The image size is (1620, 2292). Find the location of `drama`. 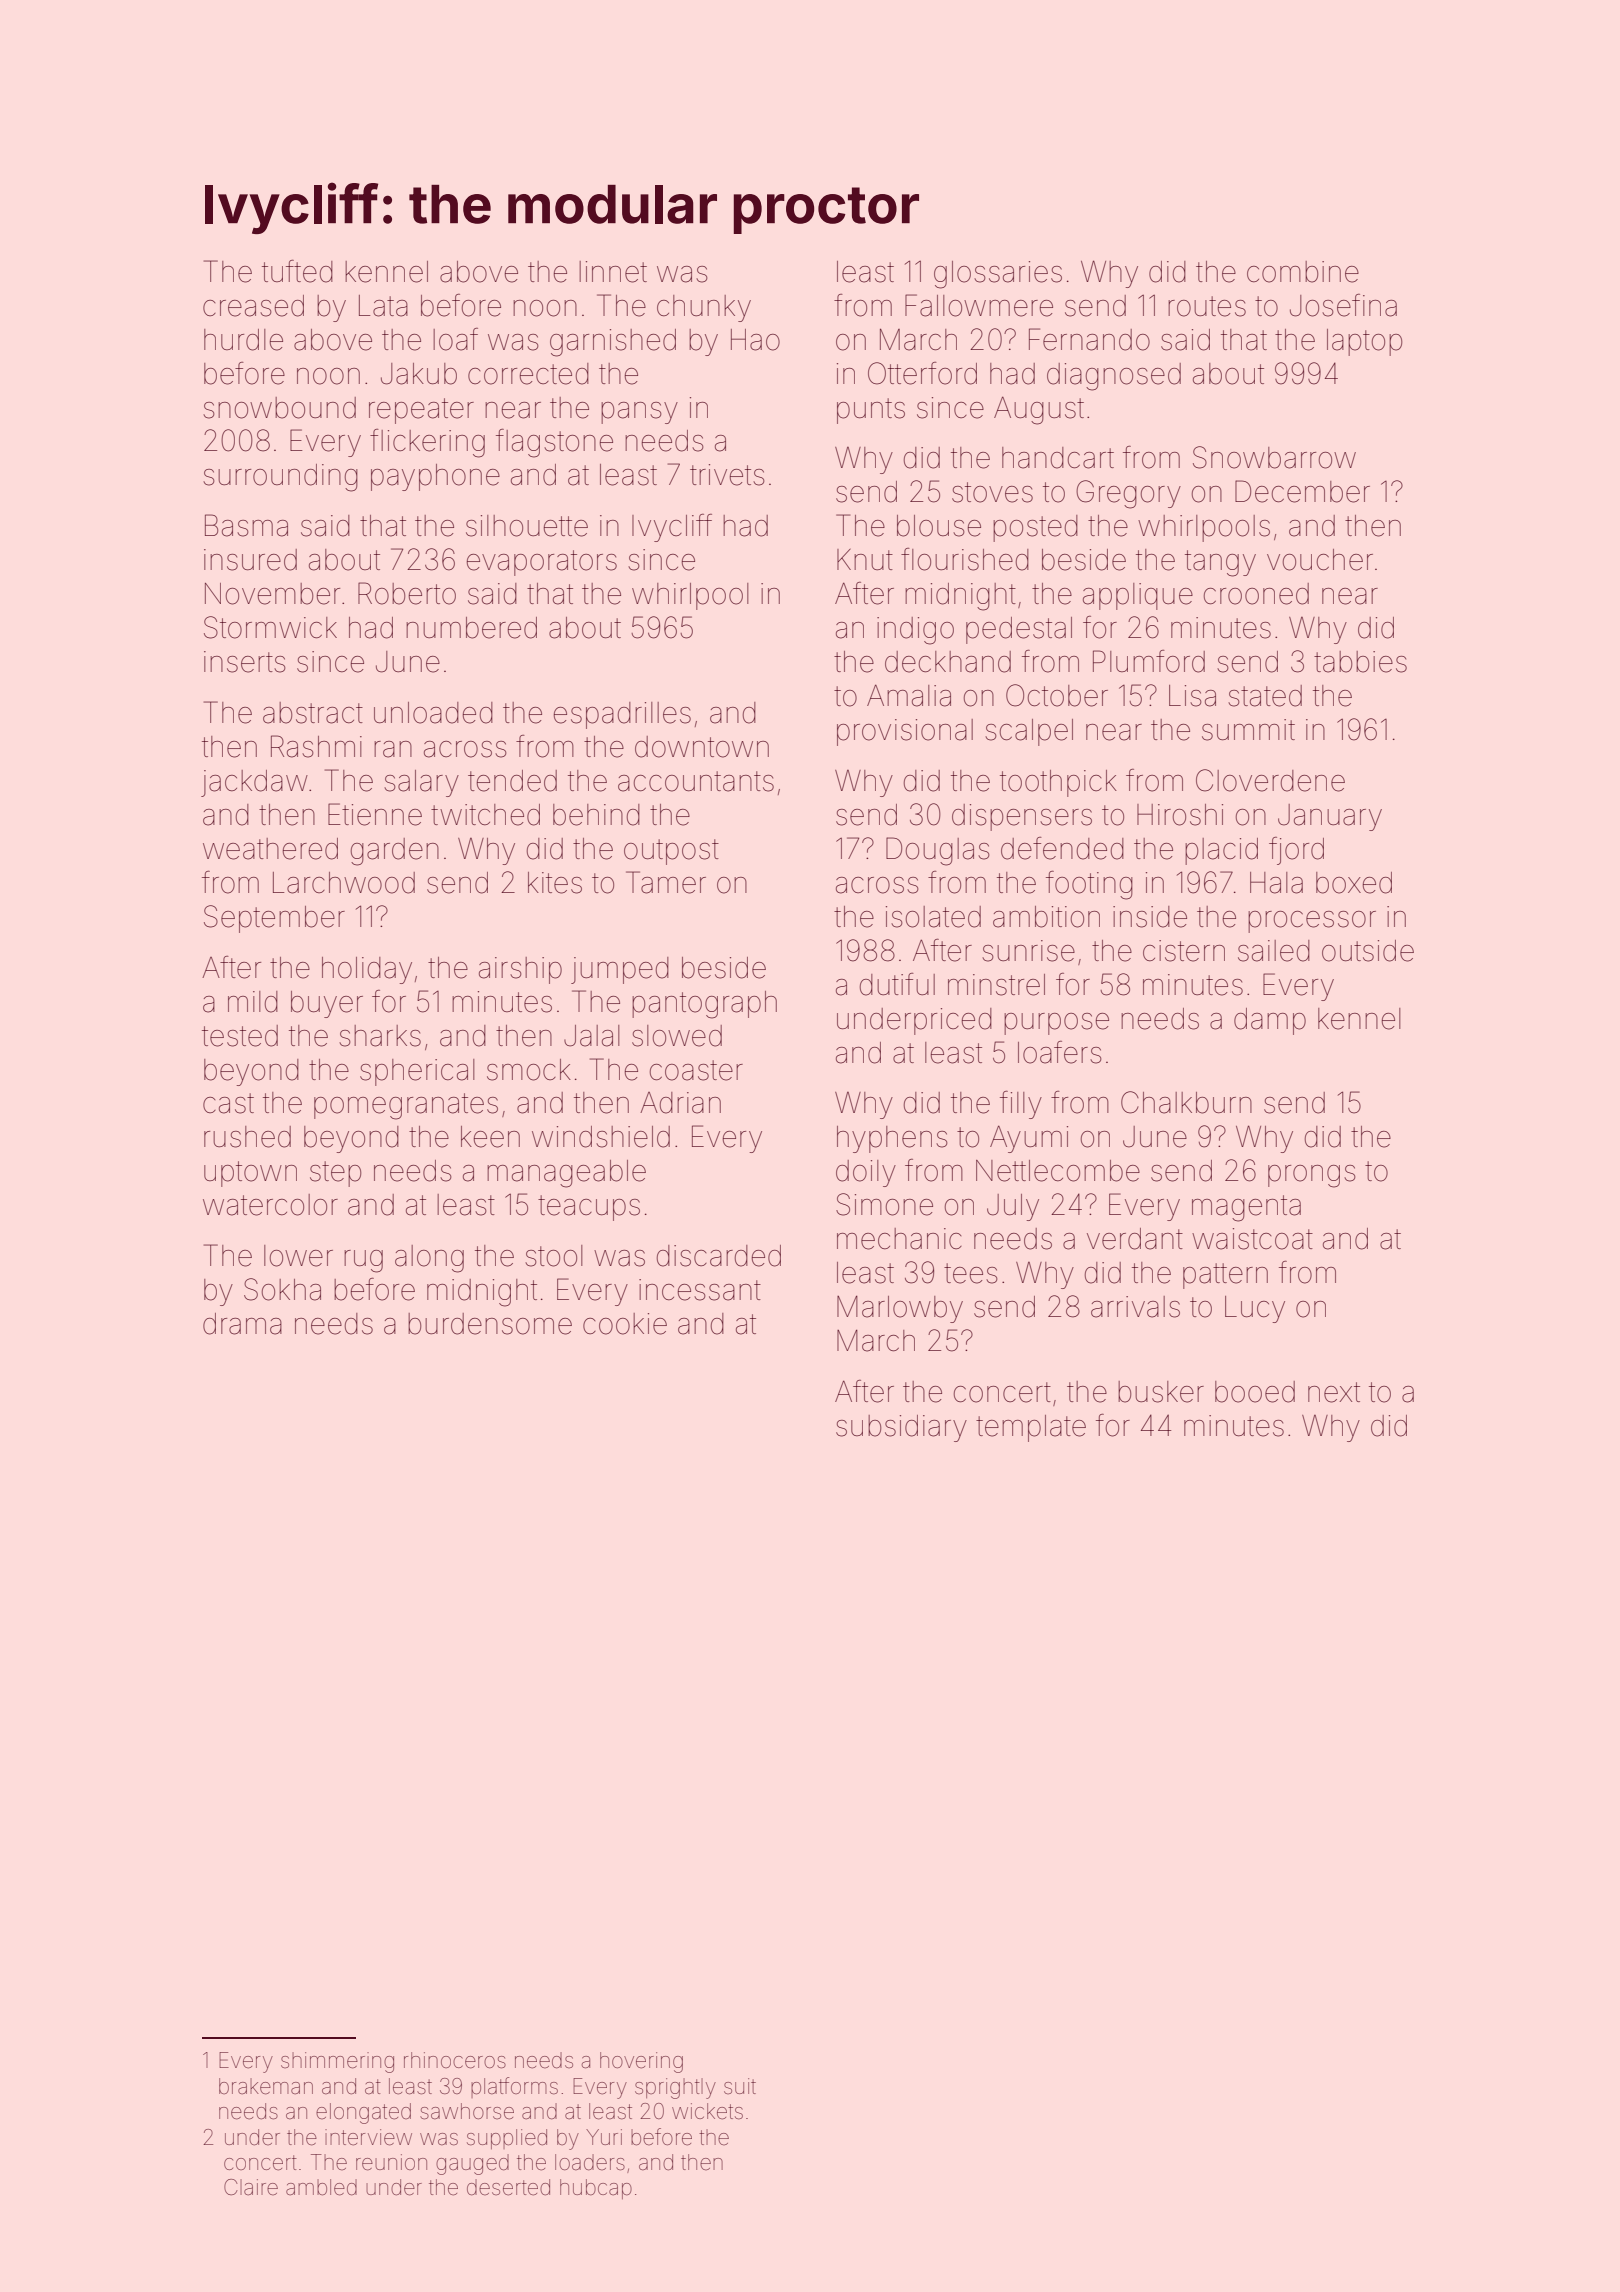

drama is located at coordinates (242, 1324).
